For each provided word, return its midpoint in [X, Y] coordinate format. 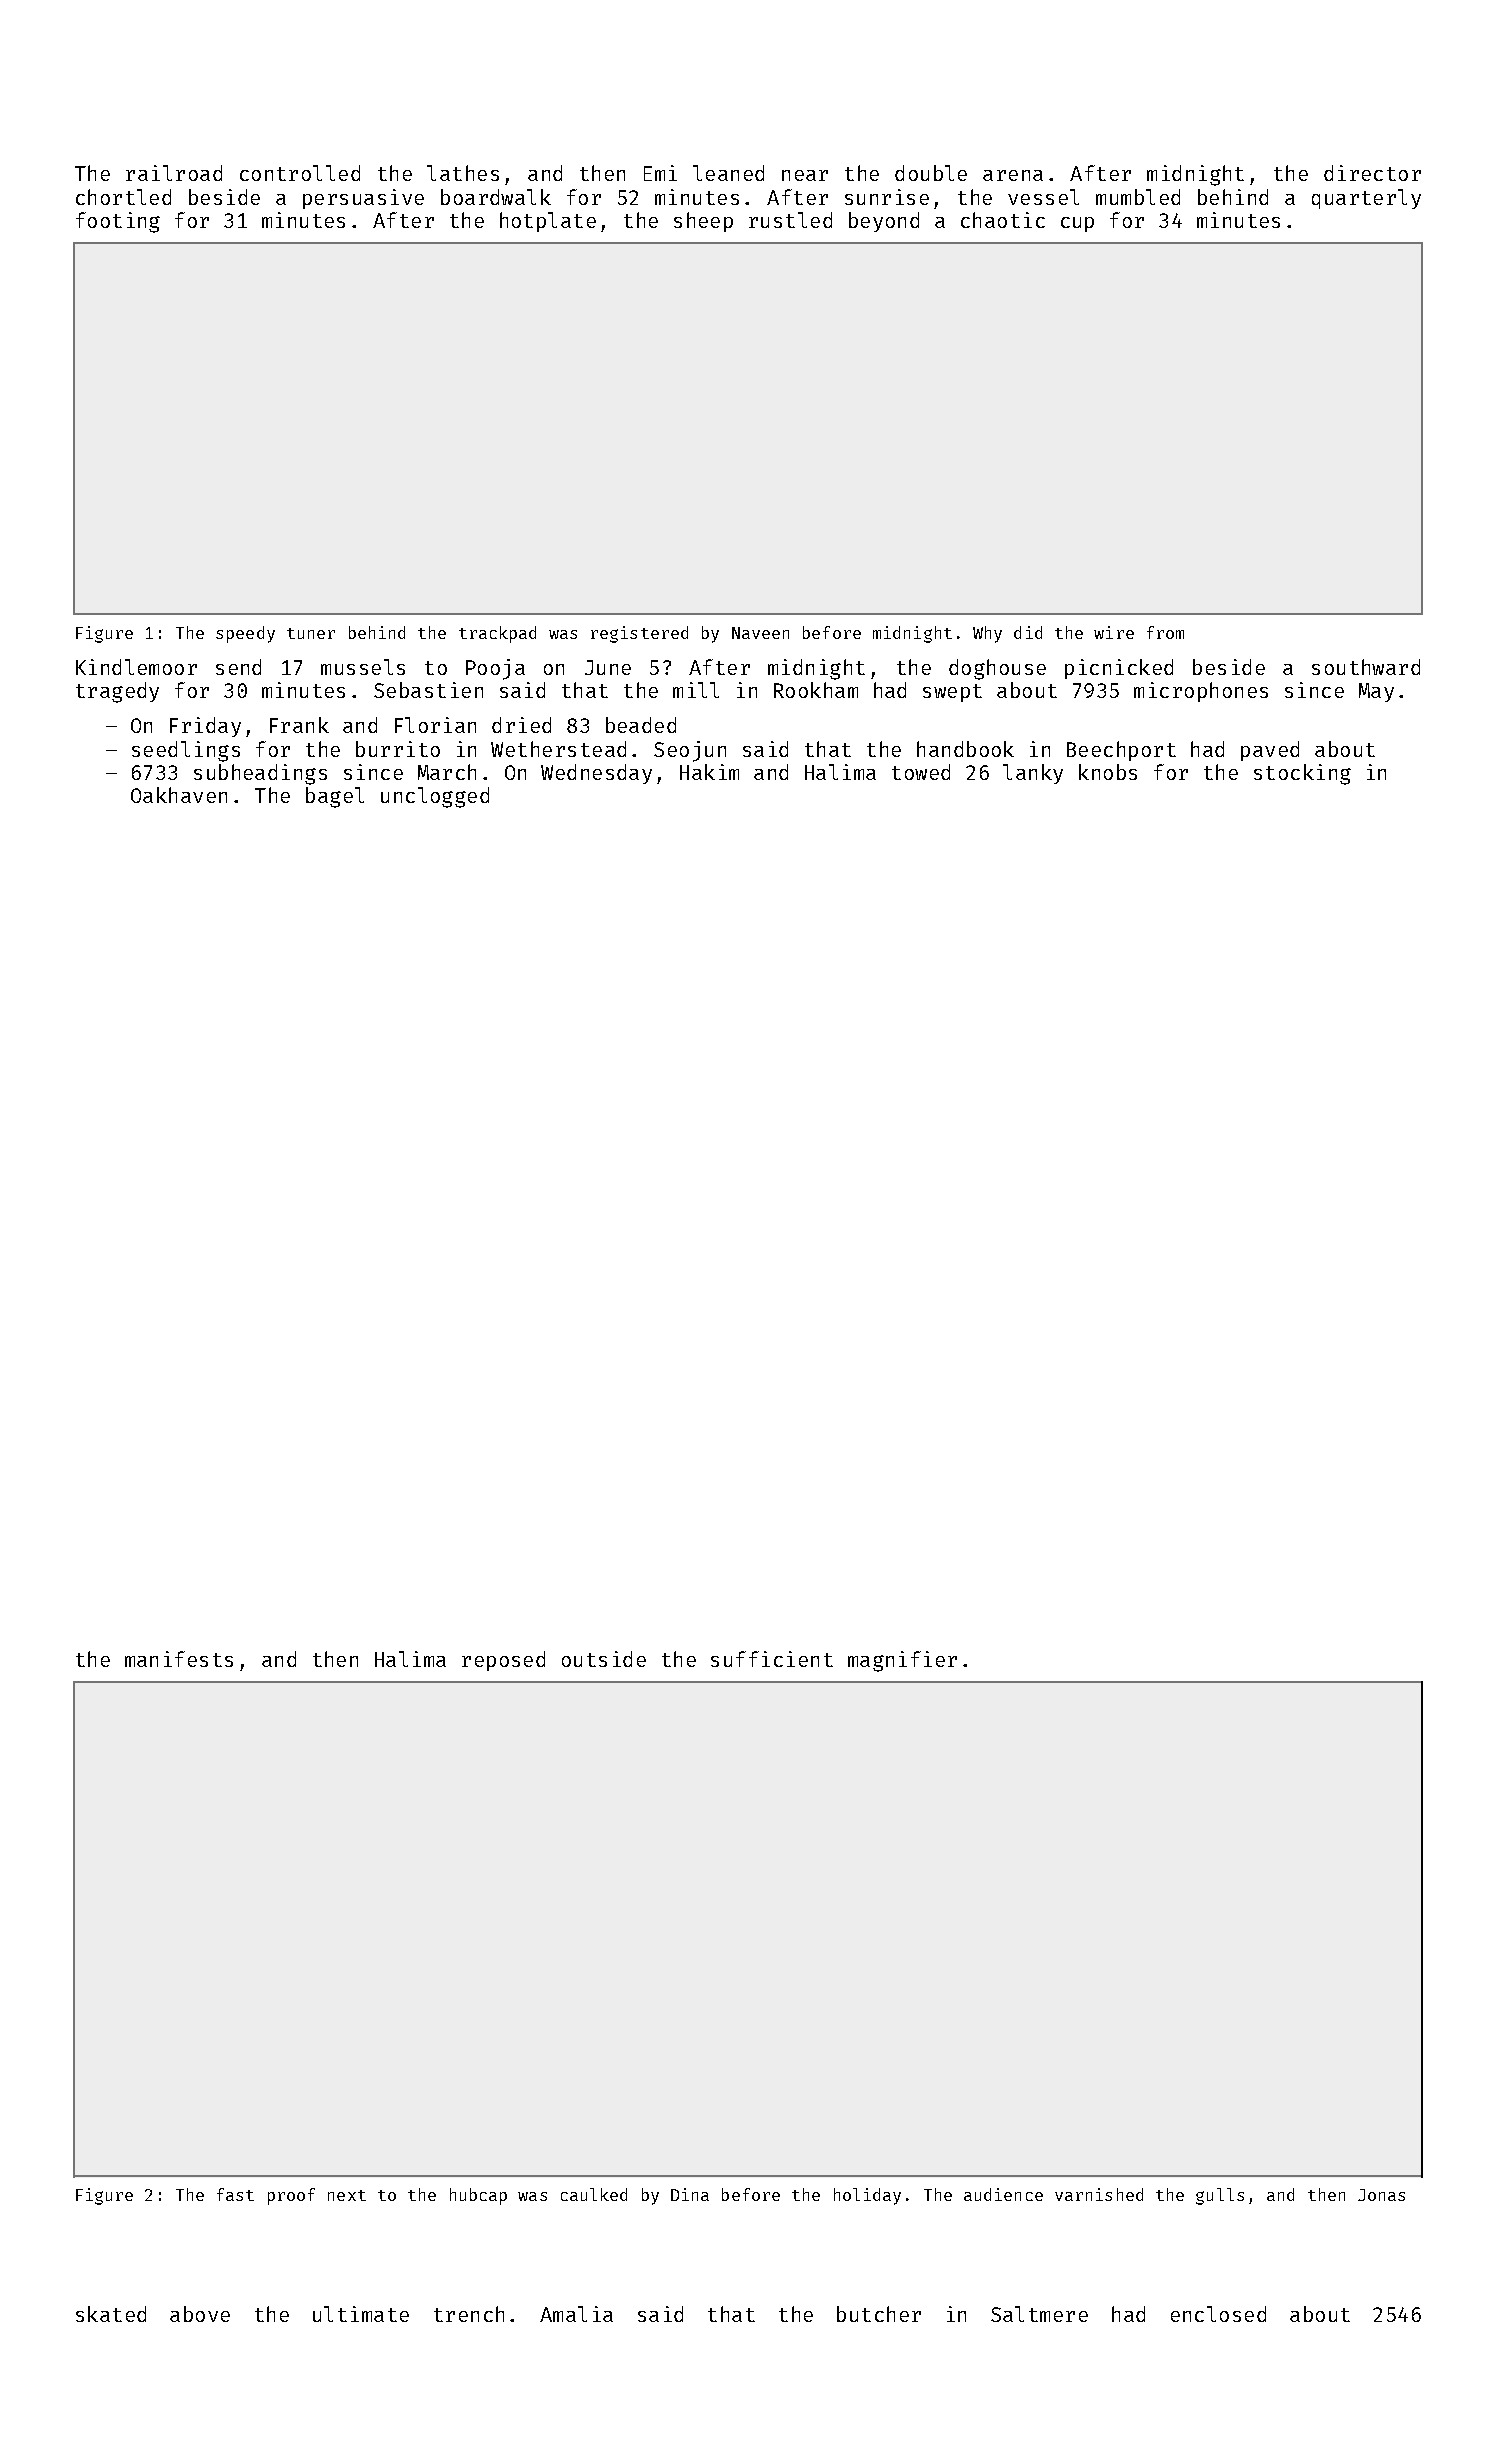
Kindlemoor [136, 667]
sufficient [772, 1659]
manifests [179, 1659]
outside [604, 1659]
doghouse [997, 669]
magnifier [902, 1661]
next [347, 2195]
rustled [790, 220]
